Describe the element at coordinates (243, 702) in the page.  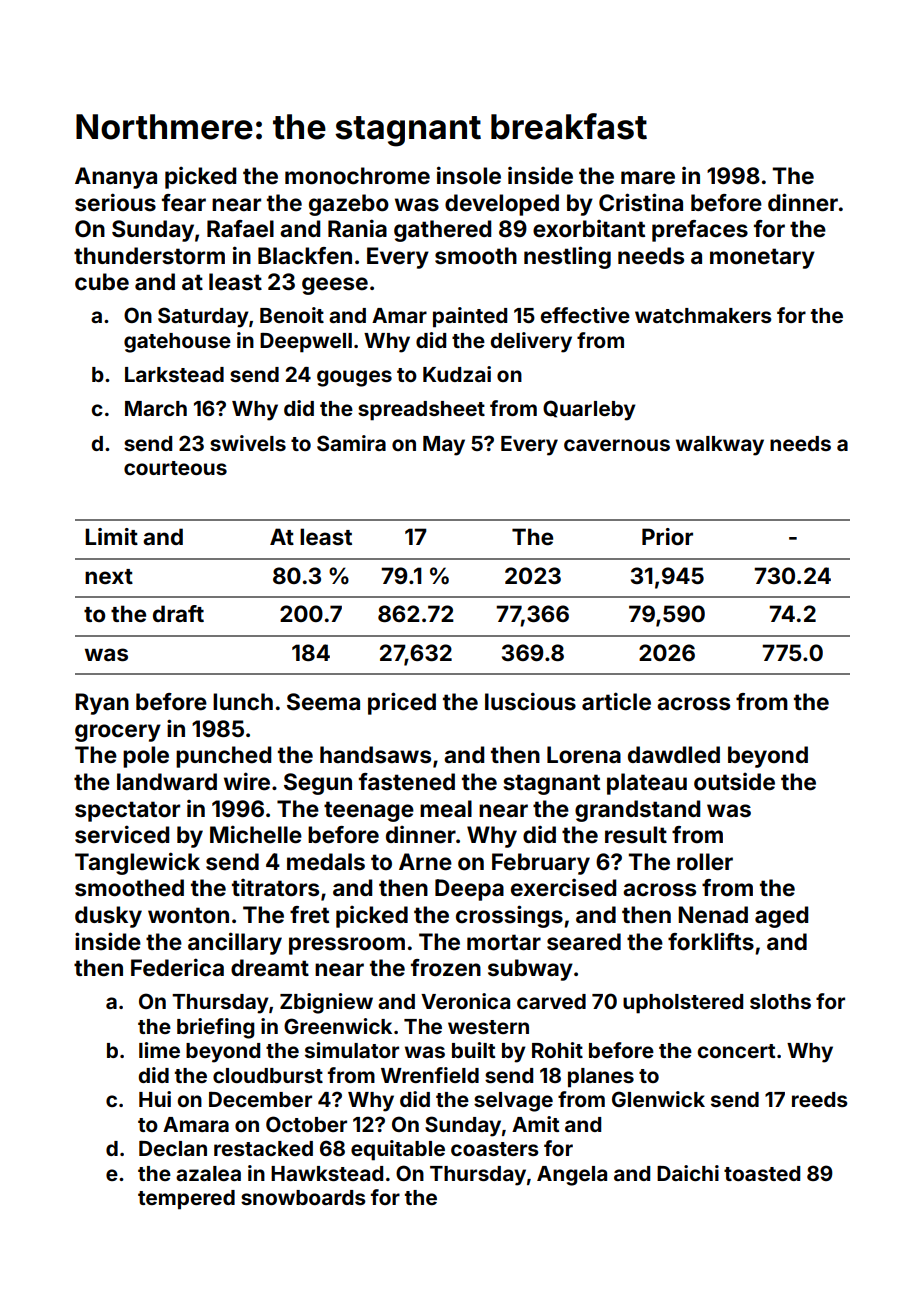
I see `lunch` at that location.
